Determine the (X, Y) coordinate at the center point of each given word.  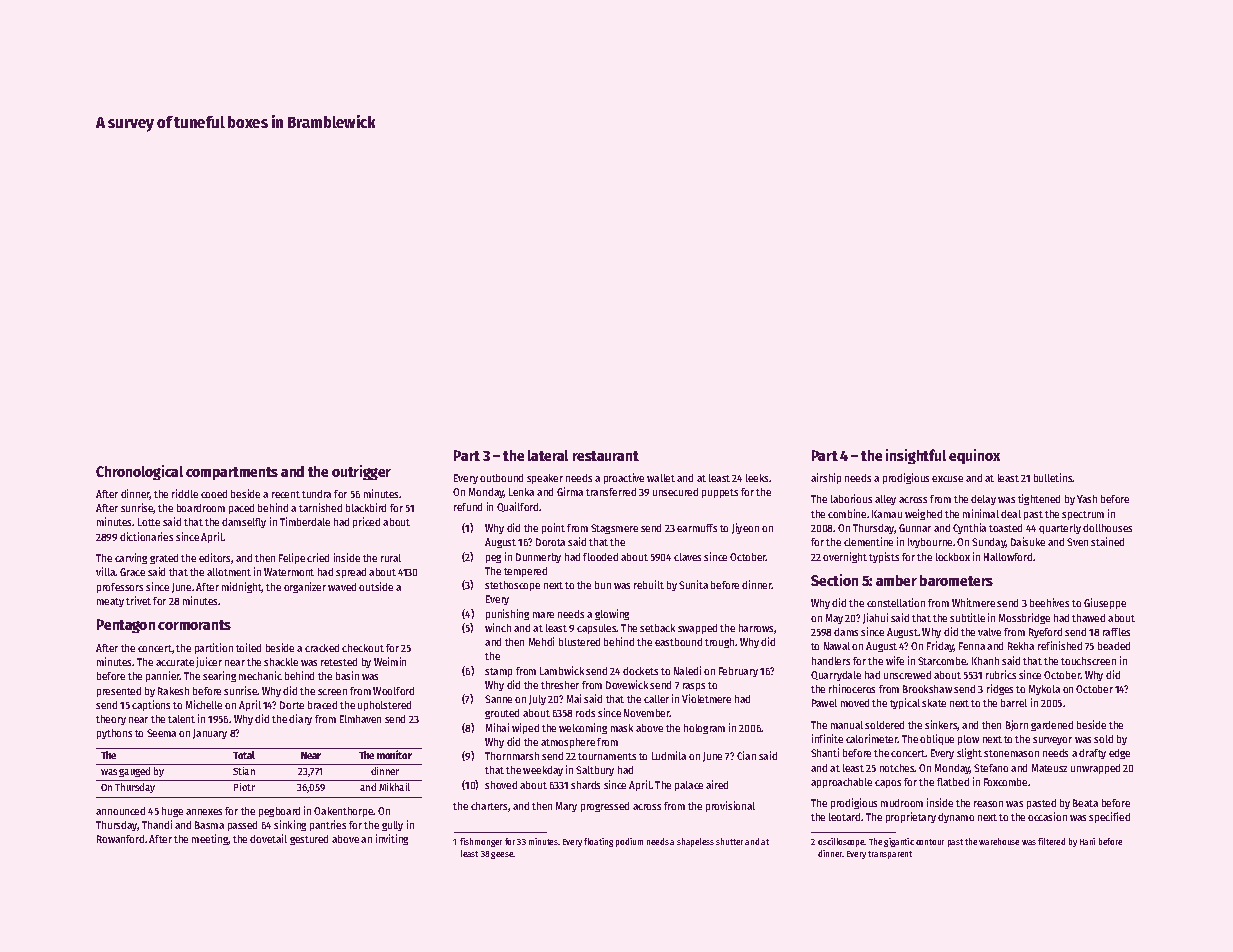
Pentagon (126, 626)
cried (318, 557)
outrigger (361, 472)
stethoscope (512, 586)
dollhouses (1107, 528)
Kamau (887, 514)
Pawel (824, 703)
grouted (502, 714)
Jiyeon (745, 528)
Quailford (517, 507)
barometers (956, 580)
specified (1109, 817)
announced (120, 811)
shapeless (695, 842)
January (210, 734)
